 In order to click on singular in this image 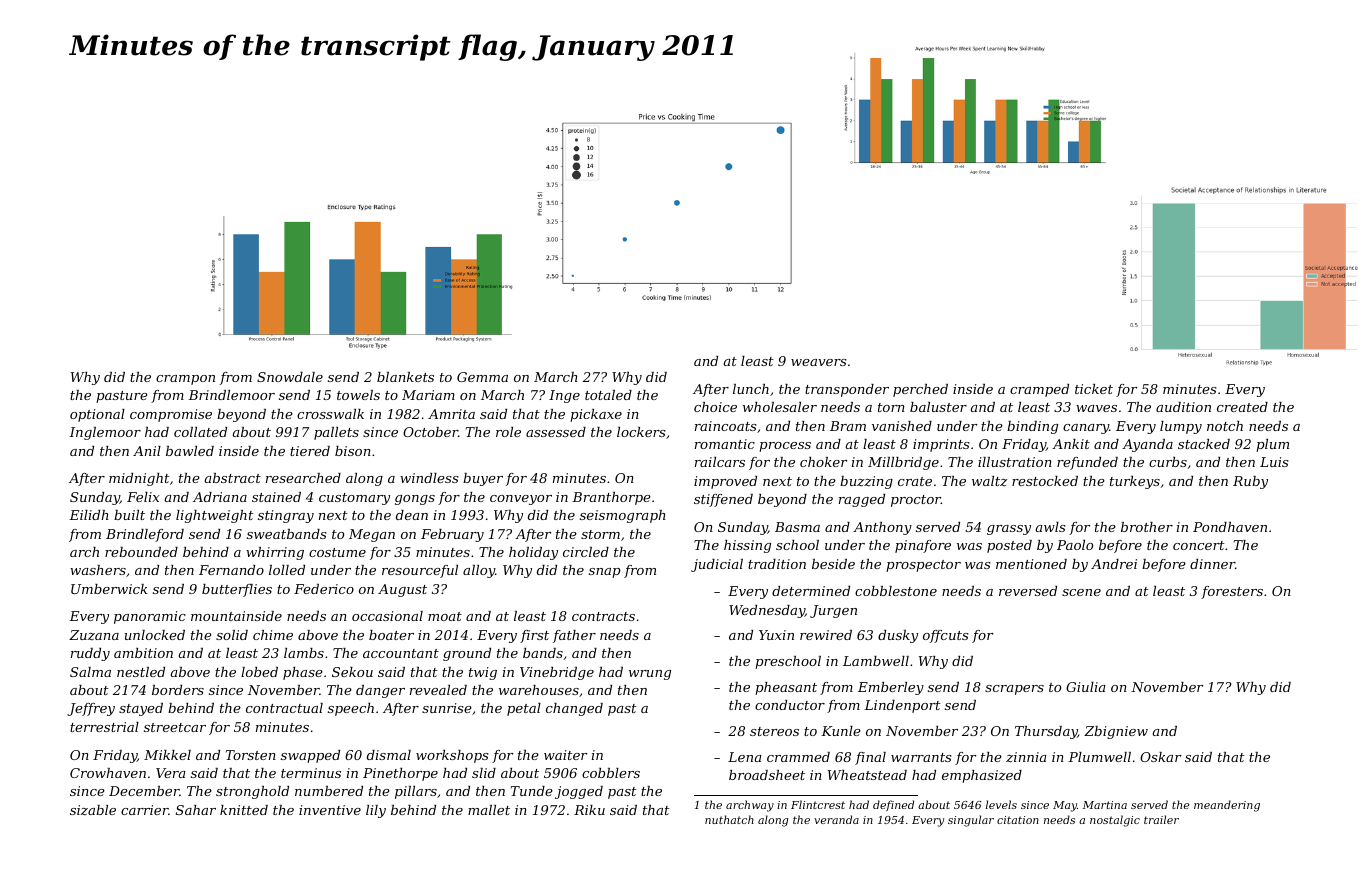, I will do `click(971, 821)`.
